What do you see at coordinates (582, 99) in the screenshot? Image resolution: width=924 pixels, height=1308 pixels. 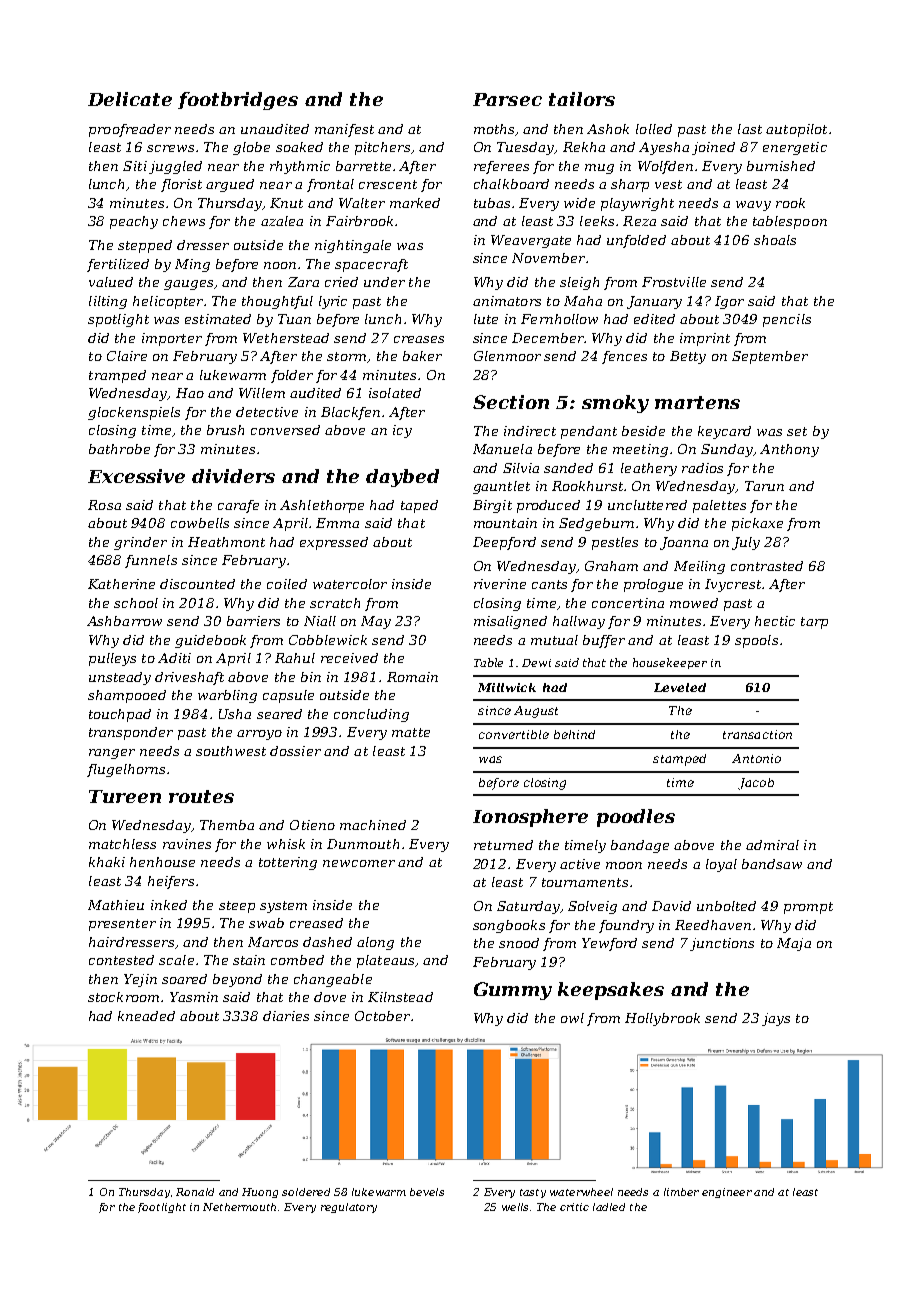 I see `tailors` at bounding box center [582, 99].
